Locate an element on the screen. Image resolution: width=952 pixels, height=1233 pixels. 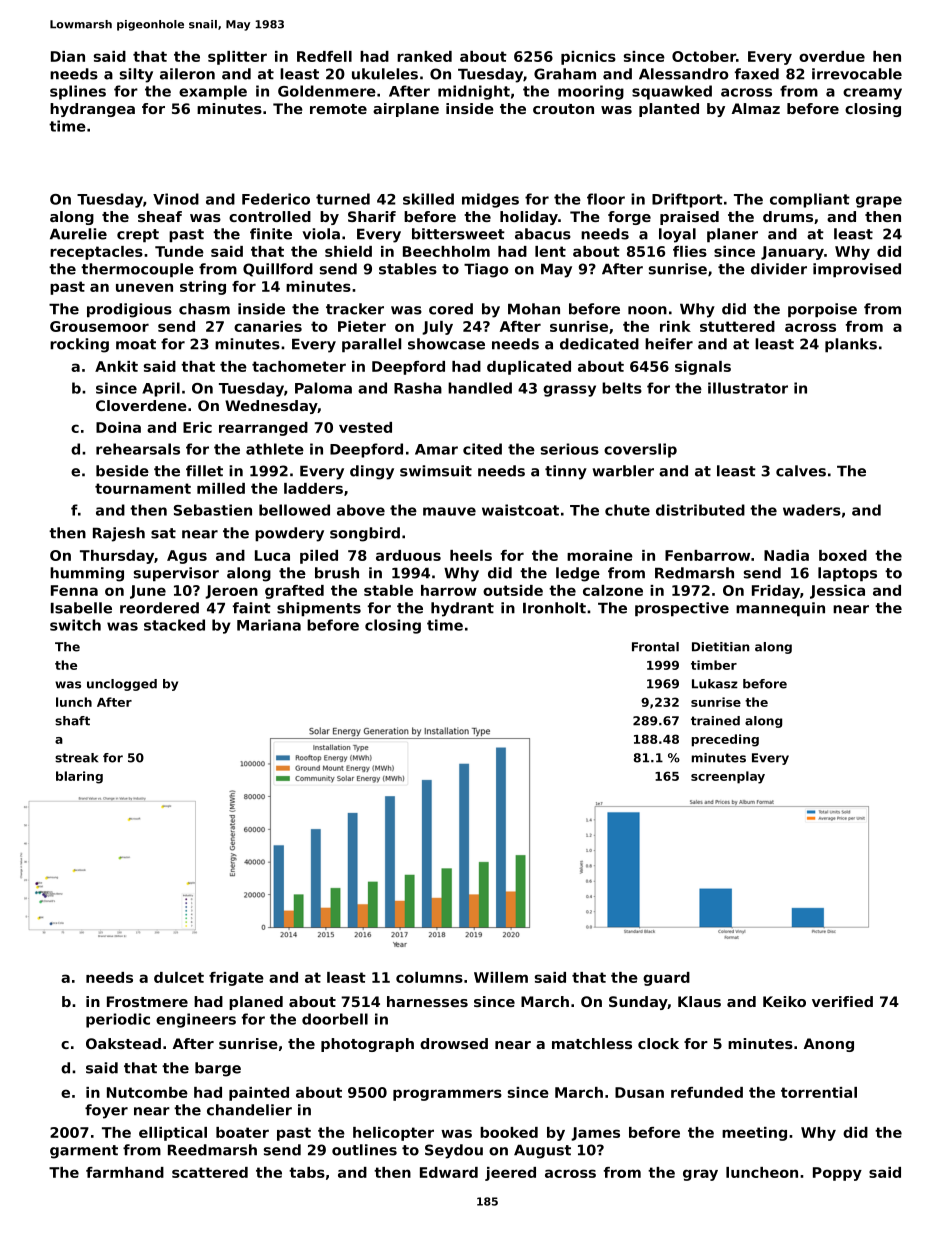
preceding is located at coordinates (725, 740).
